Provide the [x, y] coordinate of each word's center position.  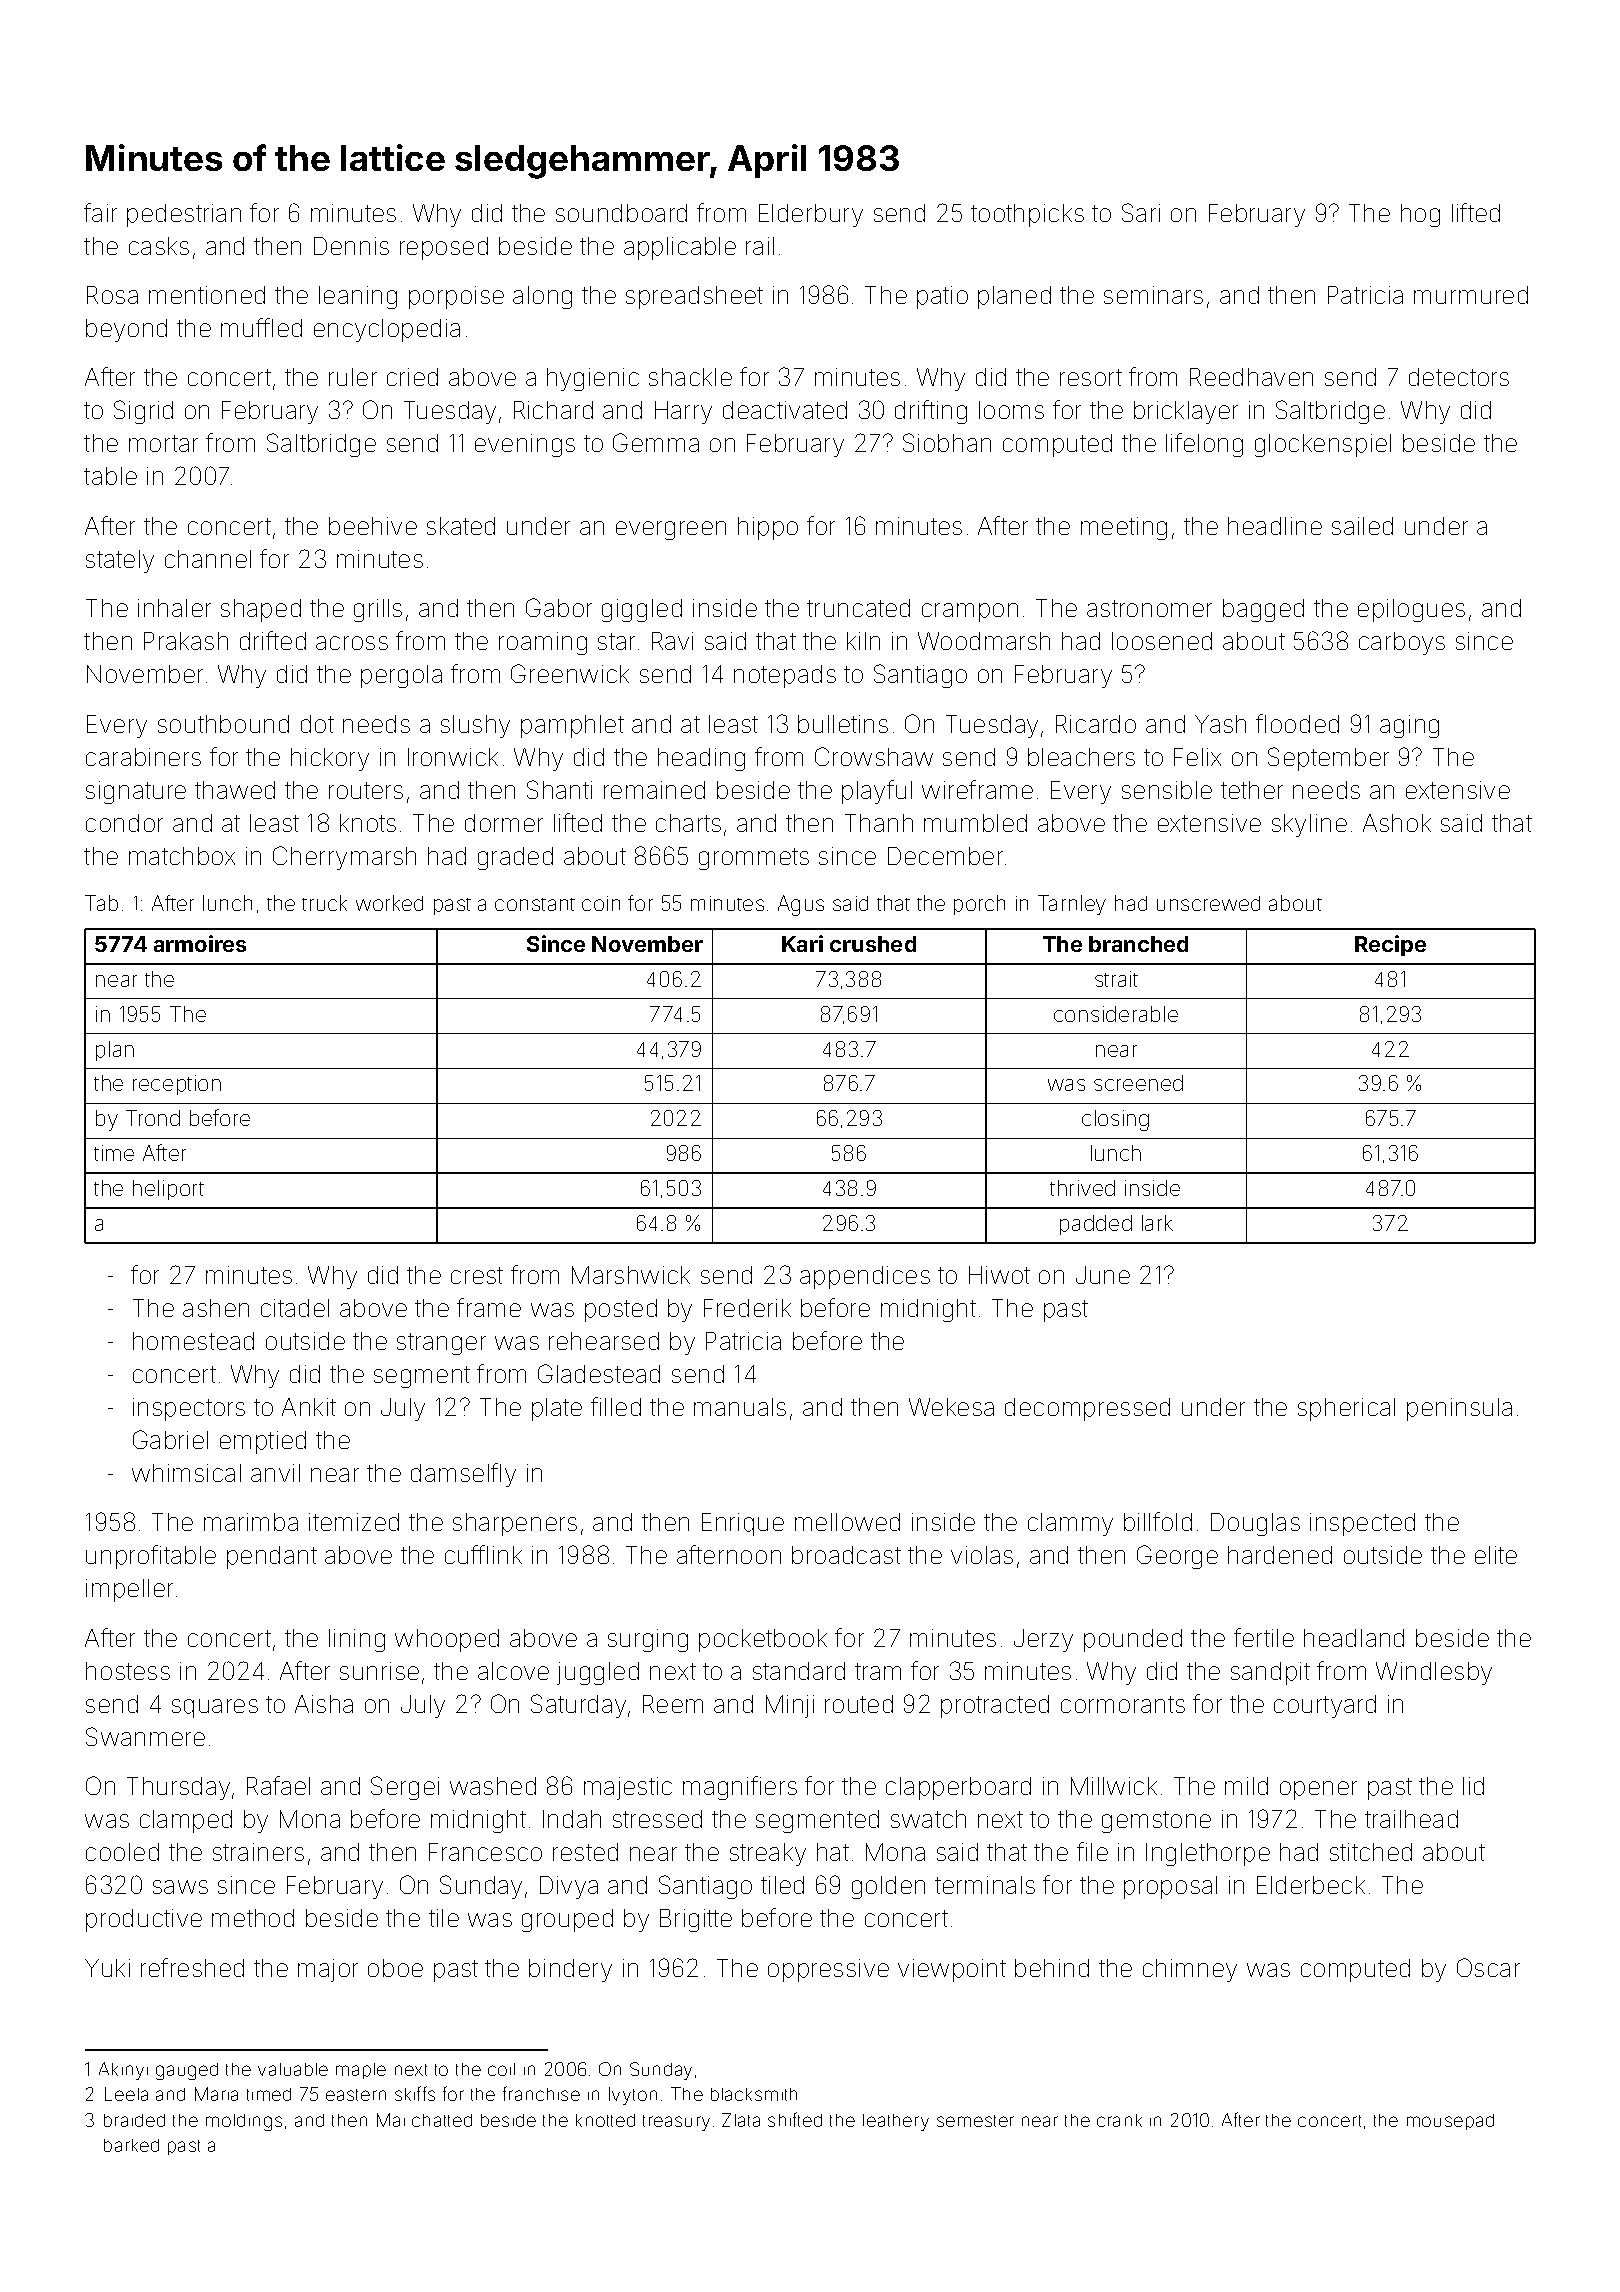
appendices [865, 1277]
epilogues [1411, 610]
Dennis [351, 246]
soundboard [621, 213]
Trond [153, 1118]
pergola [401, 676]
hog [1420, 215]
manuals [740, 1407]
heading [701, 759]
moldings [244, 2122]
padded [1096, 1225]
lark [1157, 1223]
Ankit [309, 1407]
